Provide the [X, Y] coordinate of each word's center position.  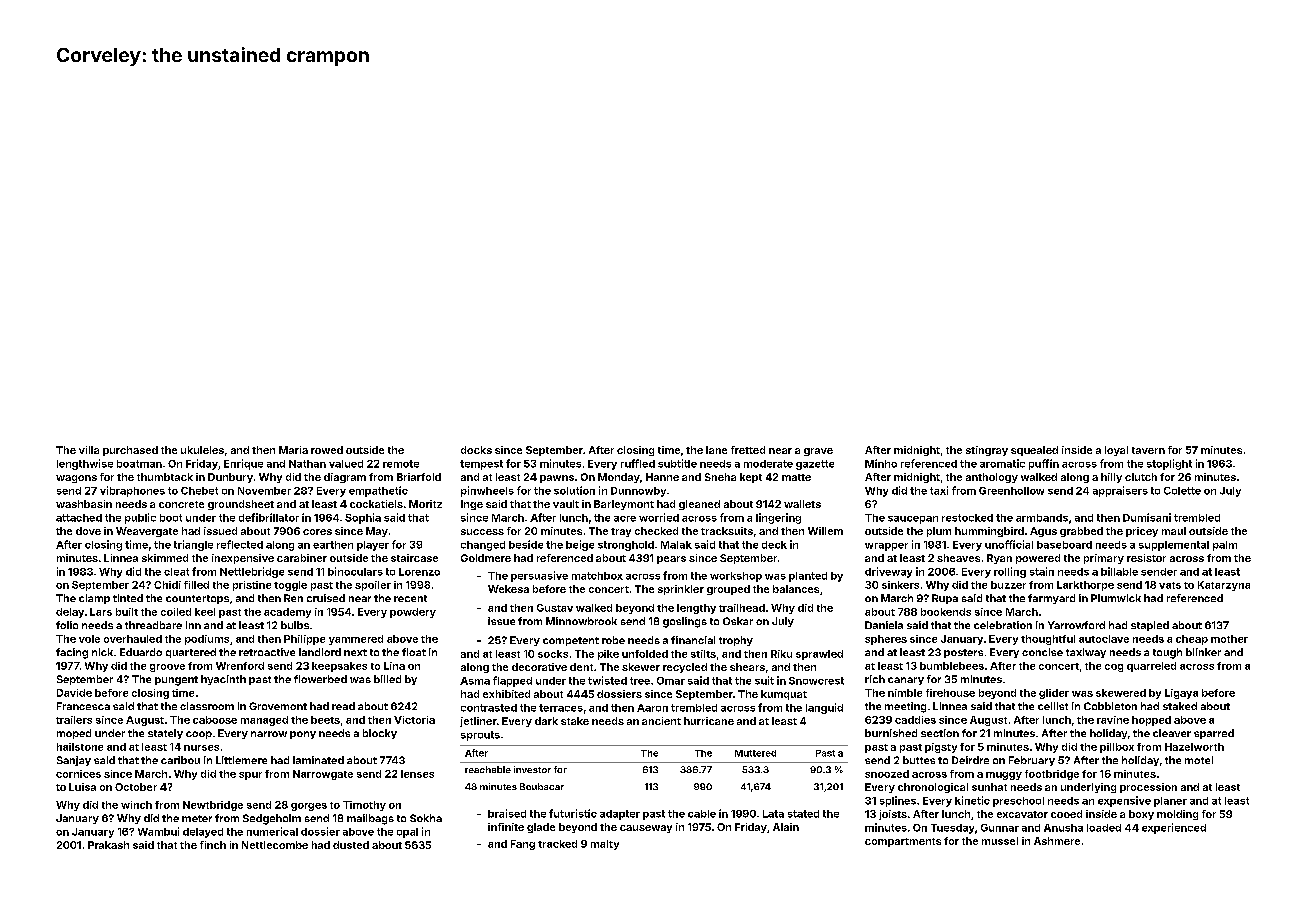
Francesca [83, 706]
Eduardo [141, 652]
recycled [685, 668]
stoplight [1169, 464]
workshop [736, 577]
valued [346, 464]
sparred [1214, 734]
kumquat [784, 695]
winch [136, 805]
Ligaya [1181, 694]
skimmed [165, 558]
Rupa [945, 599]
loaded [1104, 828]
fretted [748, 450]
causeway [646, 829]
